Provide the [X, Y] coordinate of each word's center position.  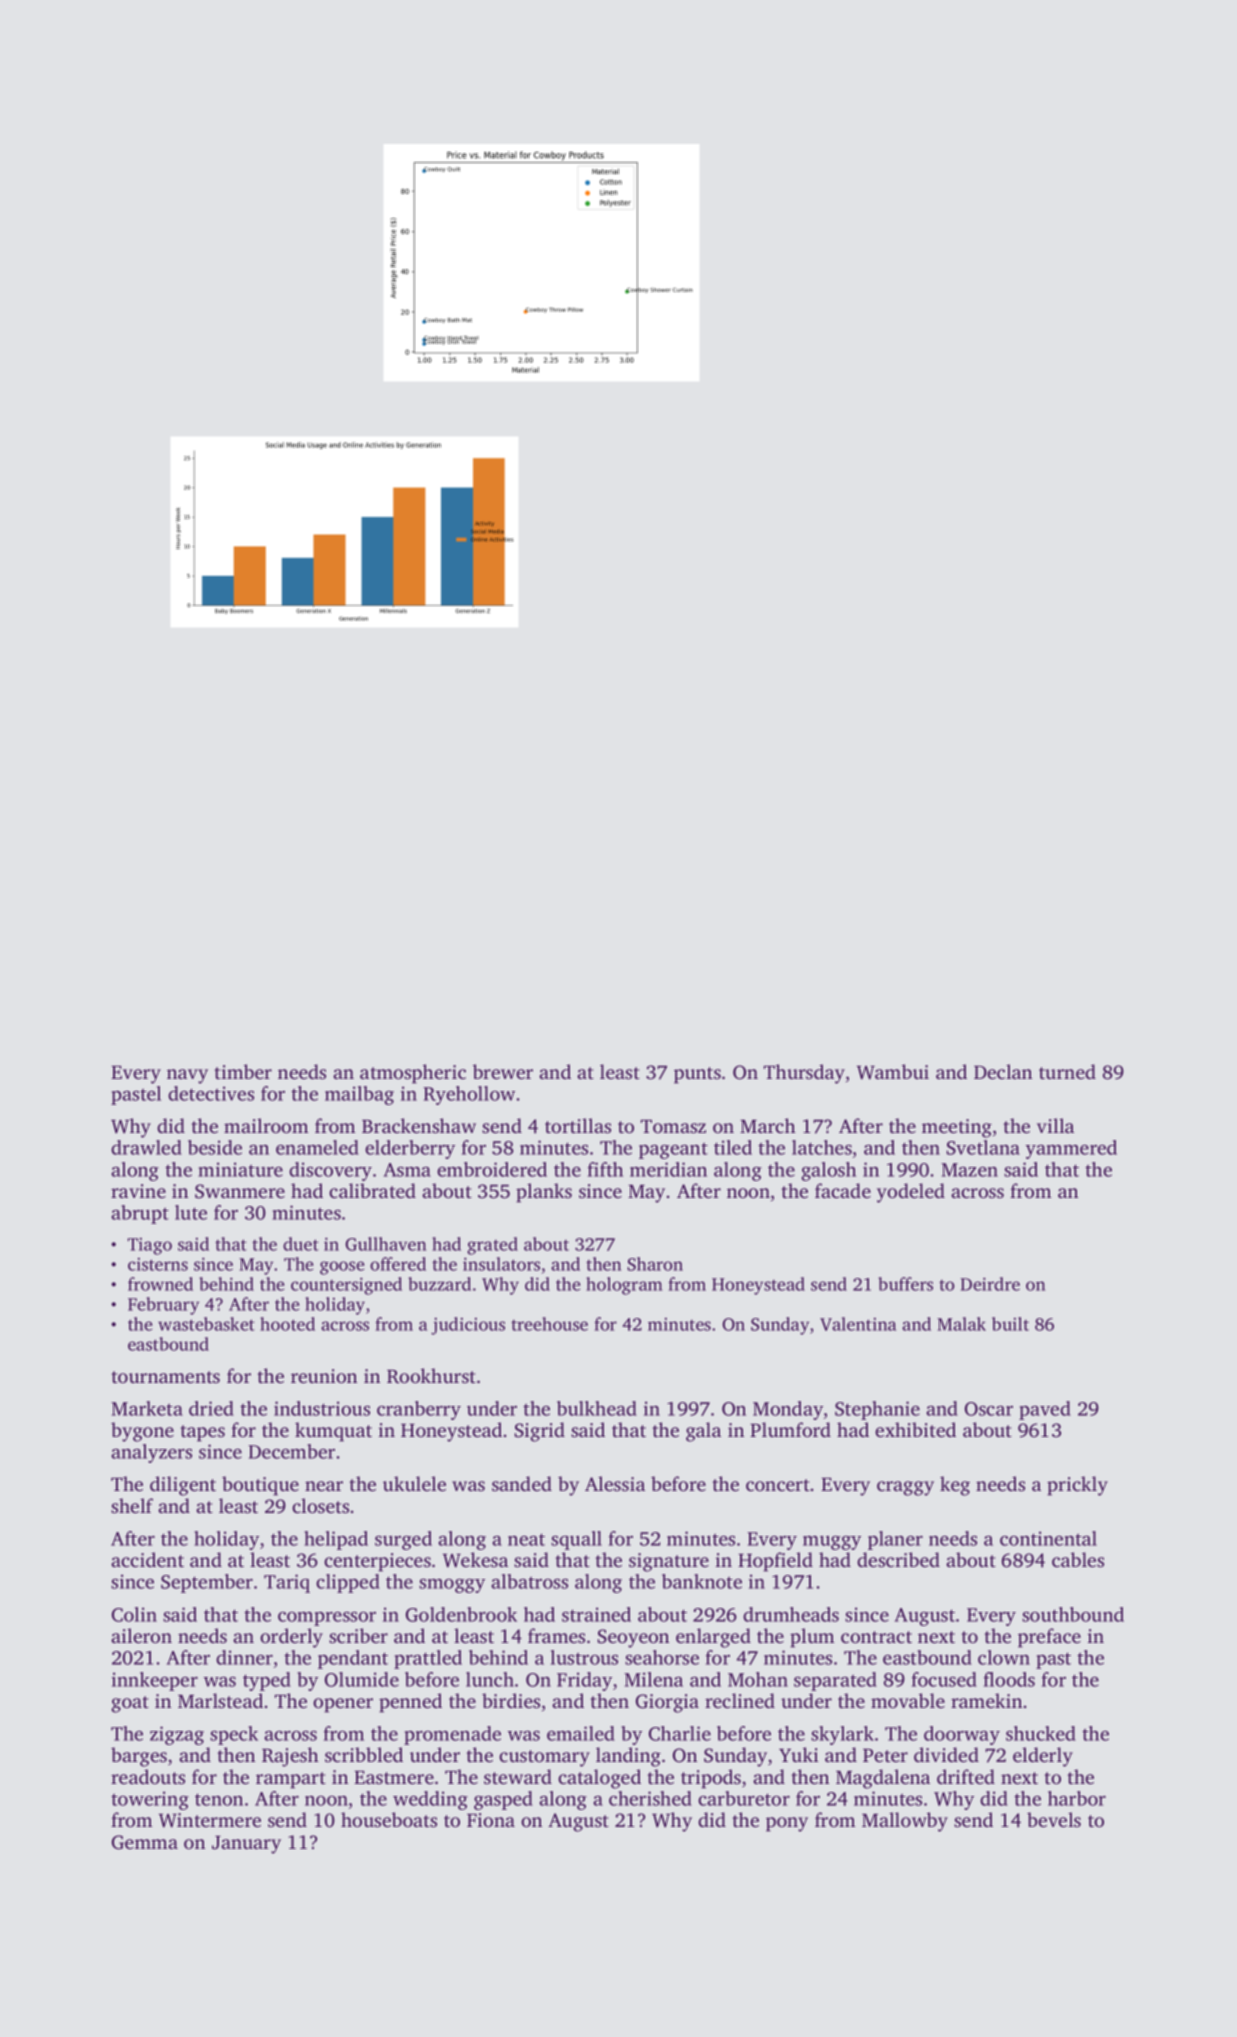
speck [234, 1735]
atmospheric [413, 1074]
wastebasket [206, 1324]
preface [1049, 1638]
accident [147, 1559]
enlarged [713, 1638]
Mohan [758, 1679]
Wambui [893, 1072]
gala [703, 1432]
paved [1045, 1410]
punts [697, 1075]
